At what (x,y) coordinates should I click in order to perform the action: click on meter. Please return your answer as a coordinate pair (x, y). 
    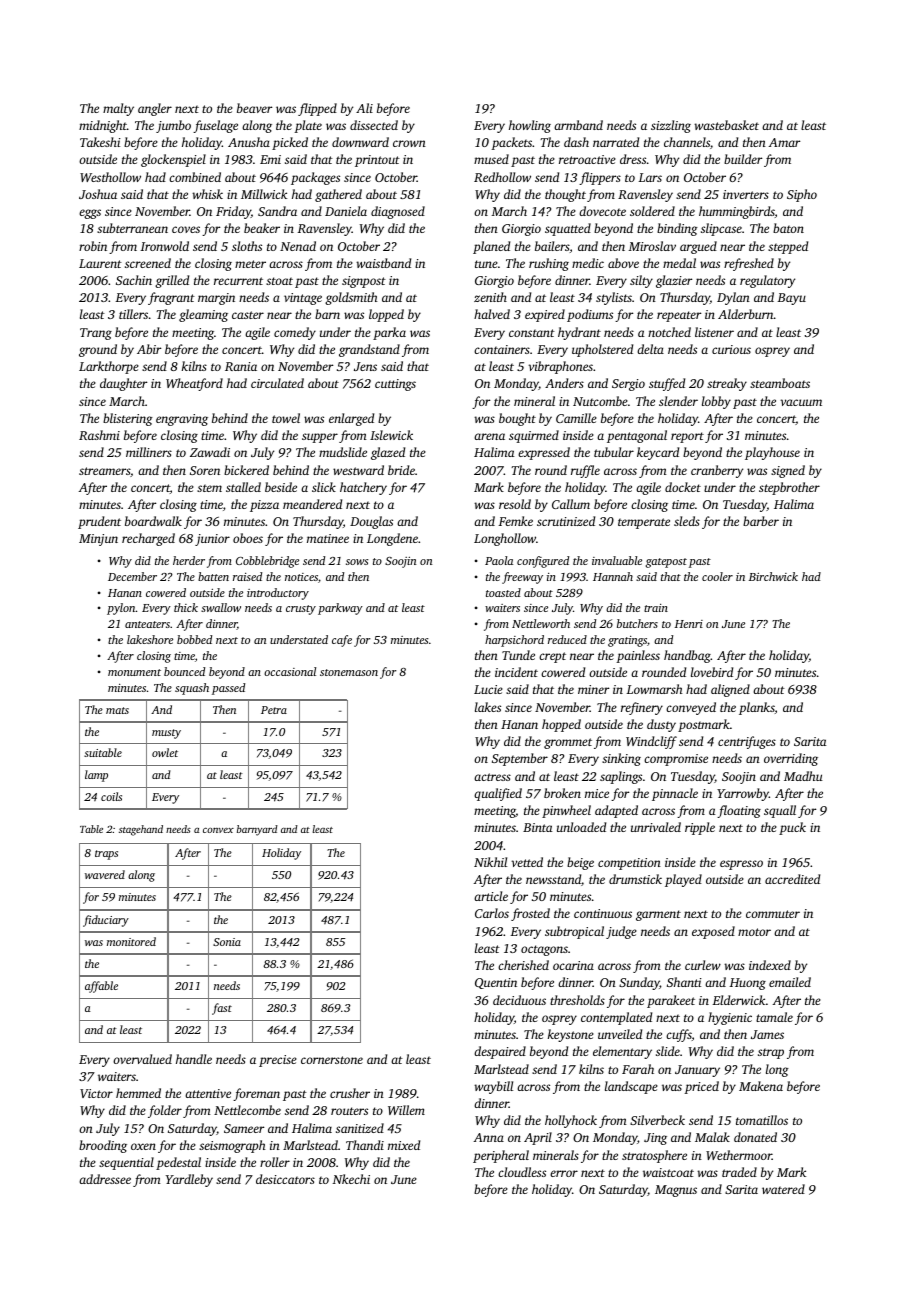
    Looking at the image, I should click on (250, 264).
